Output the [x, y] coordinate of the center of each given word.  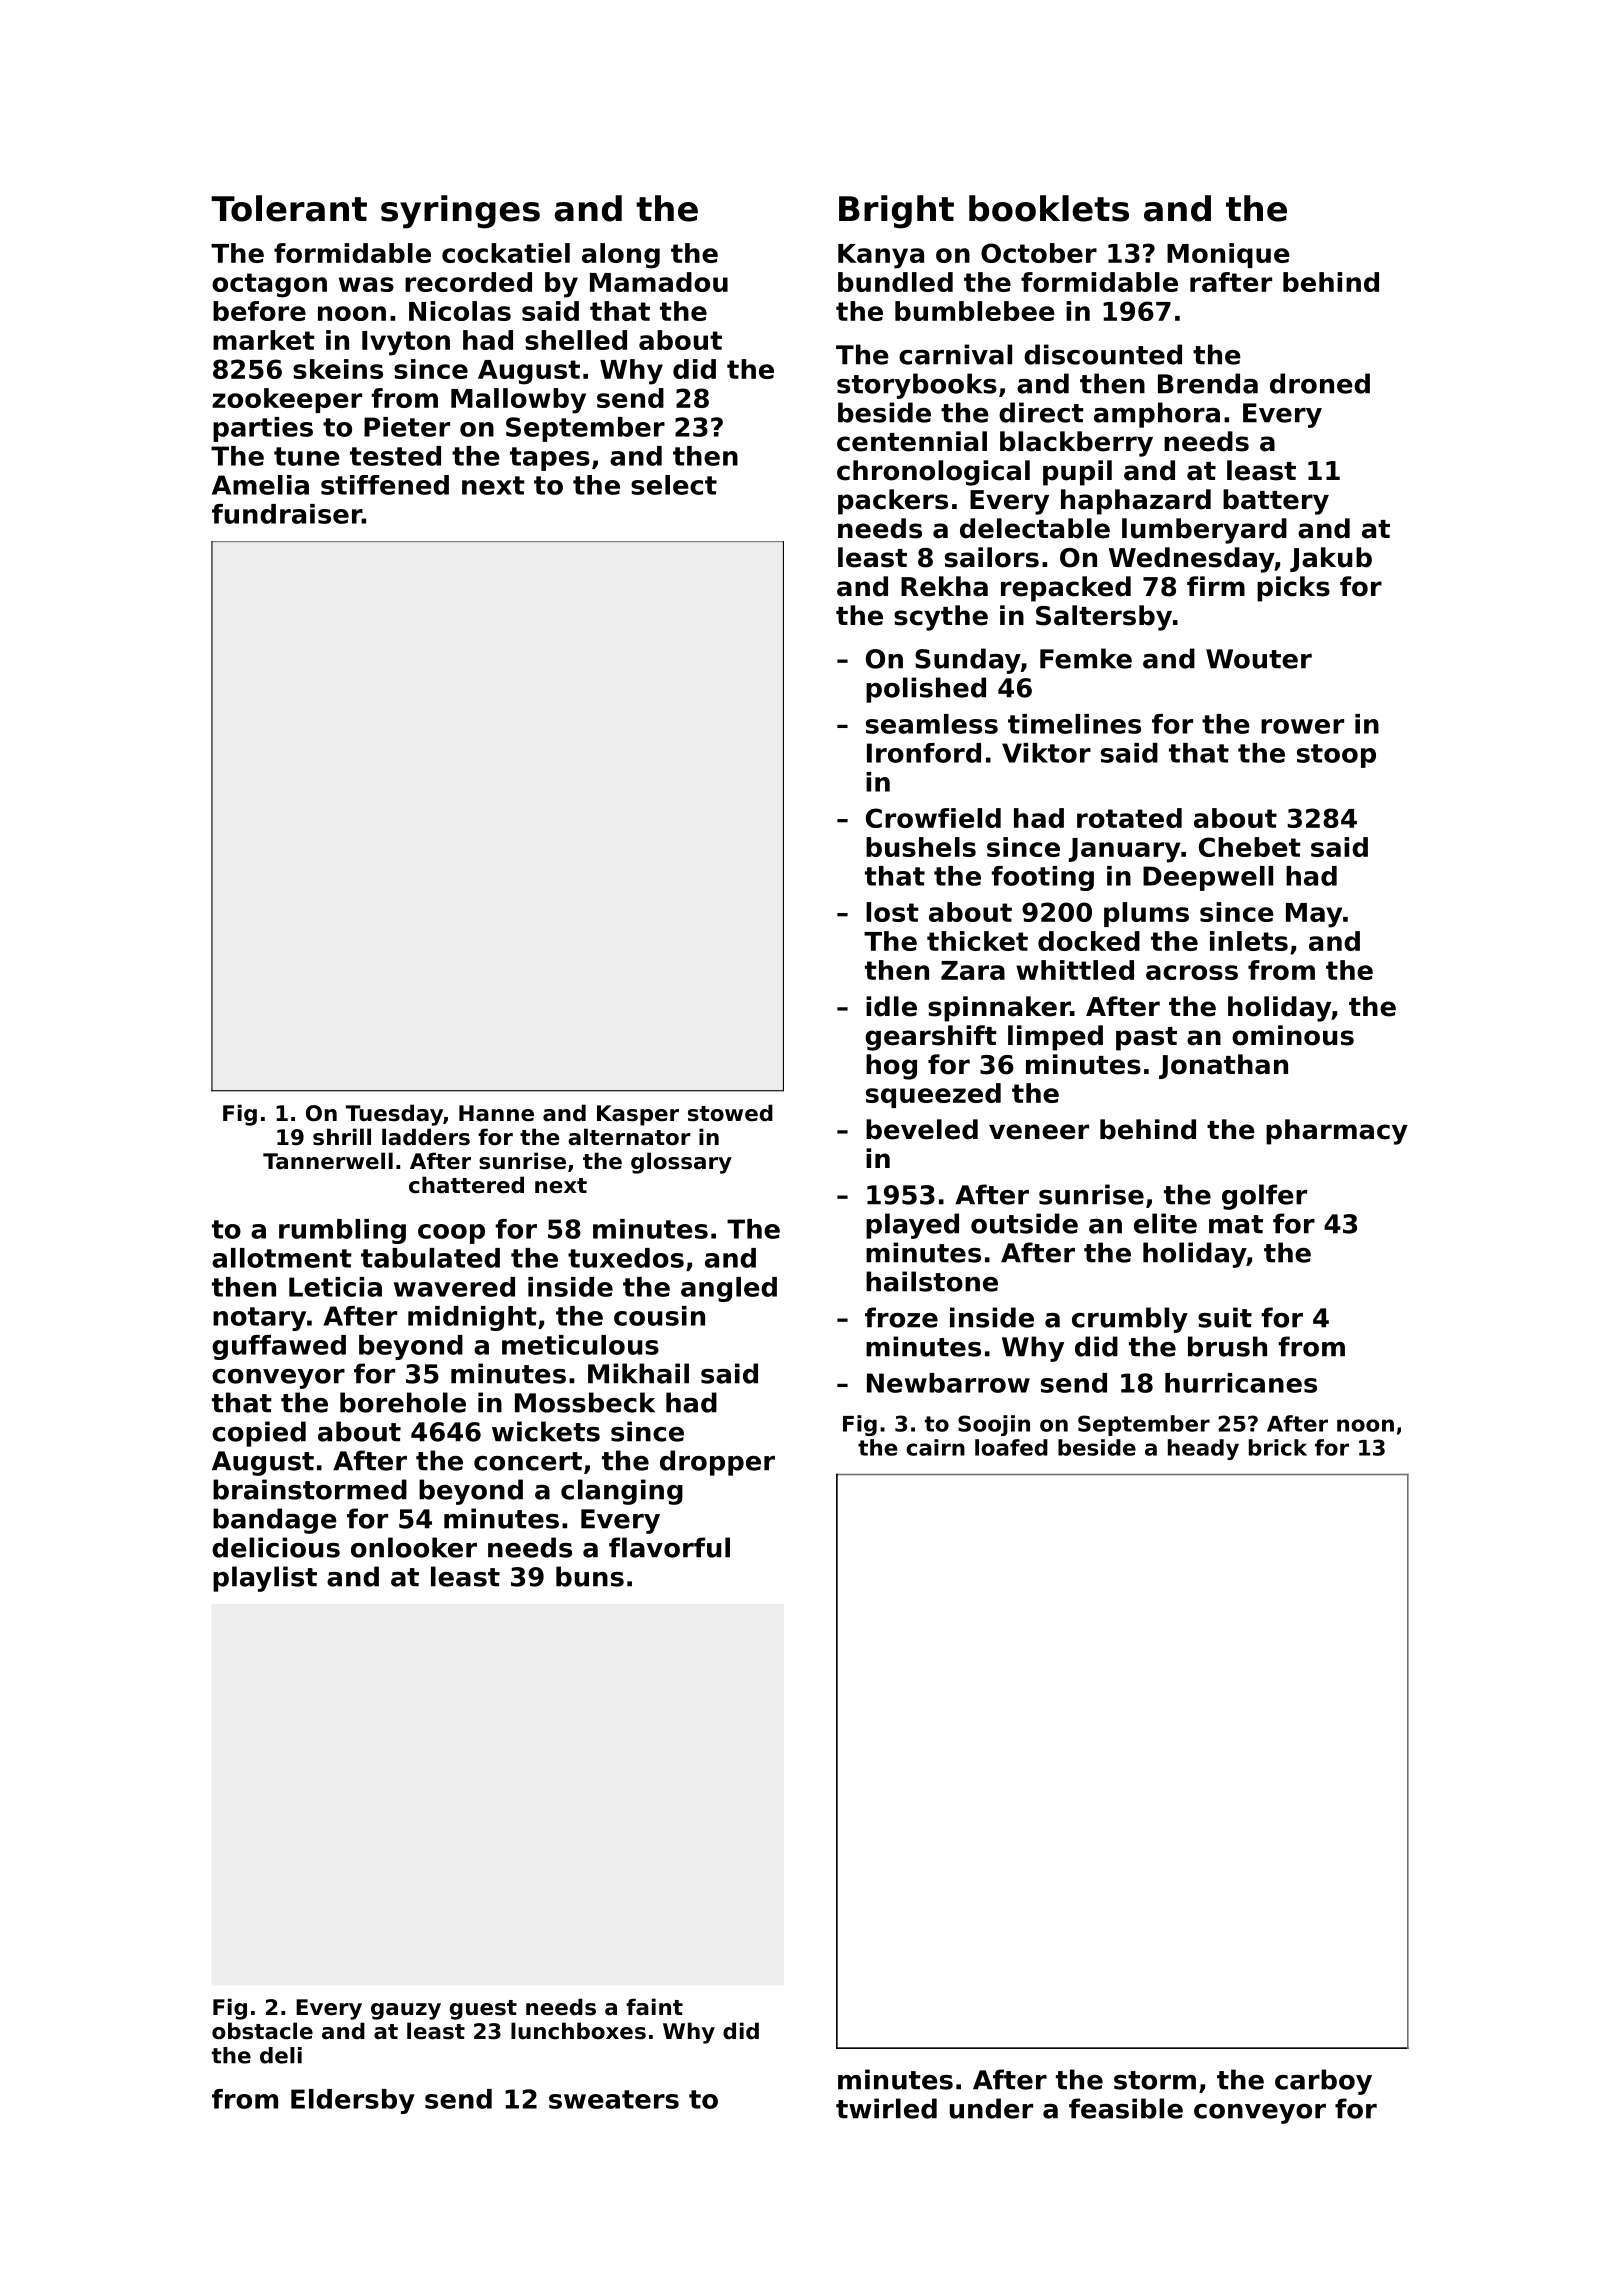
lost [892, 912]
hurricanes [1241, 1383]
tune [307, 456]
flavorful [669, 1547]
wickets [546, 1431]
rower [1302, 726]
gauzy [406, 2011]
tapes [550, 459]
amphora [1157, 415]
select [674, 485]
